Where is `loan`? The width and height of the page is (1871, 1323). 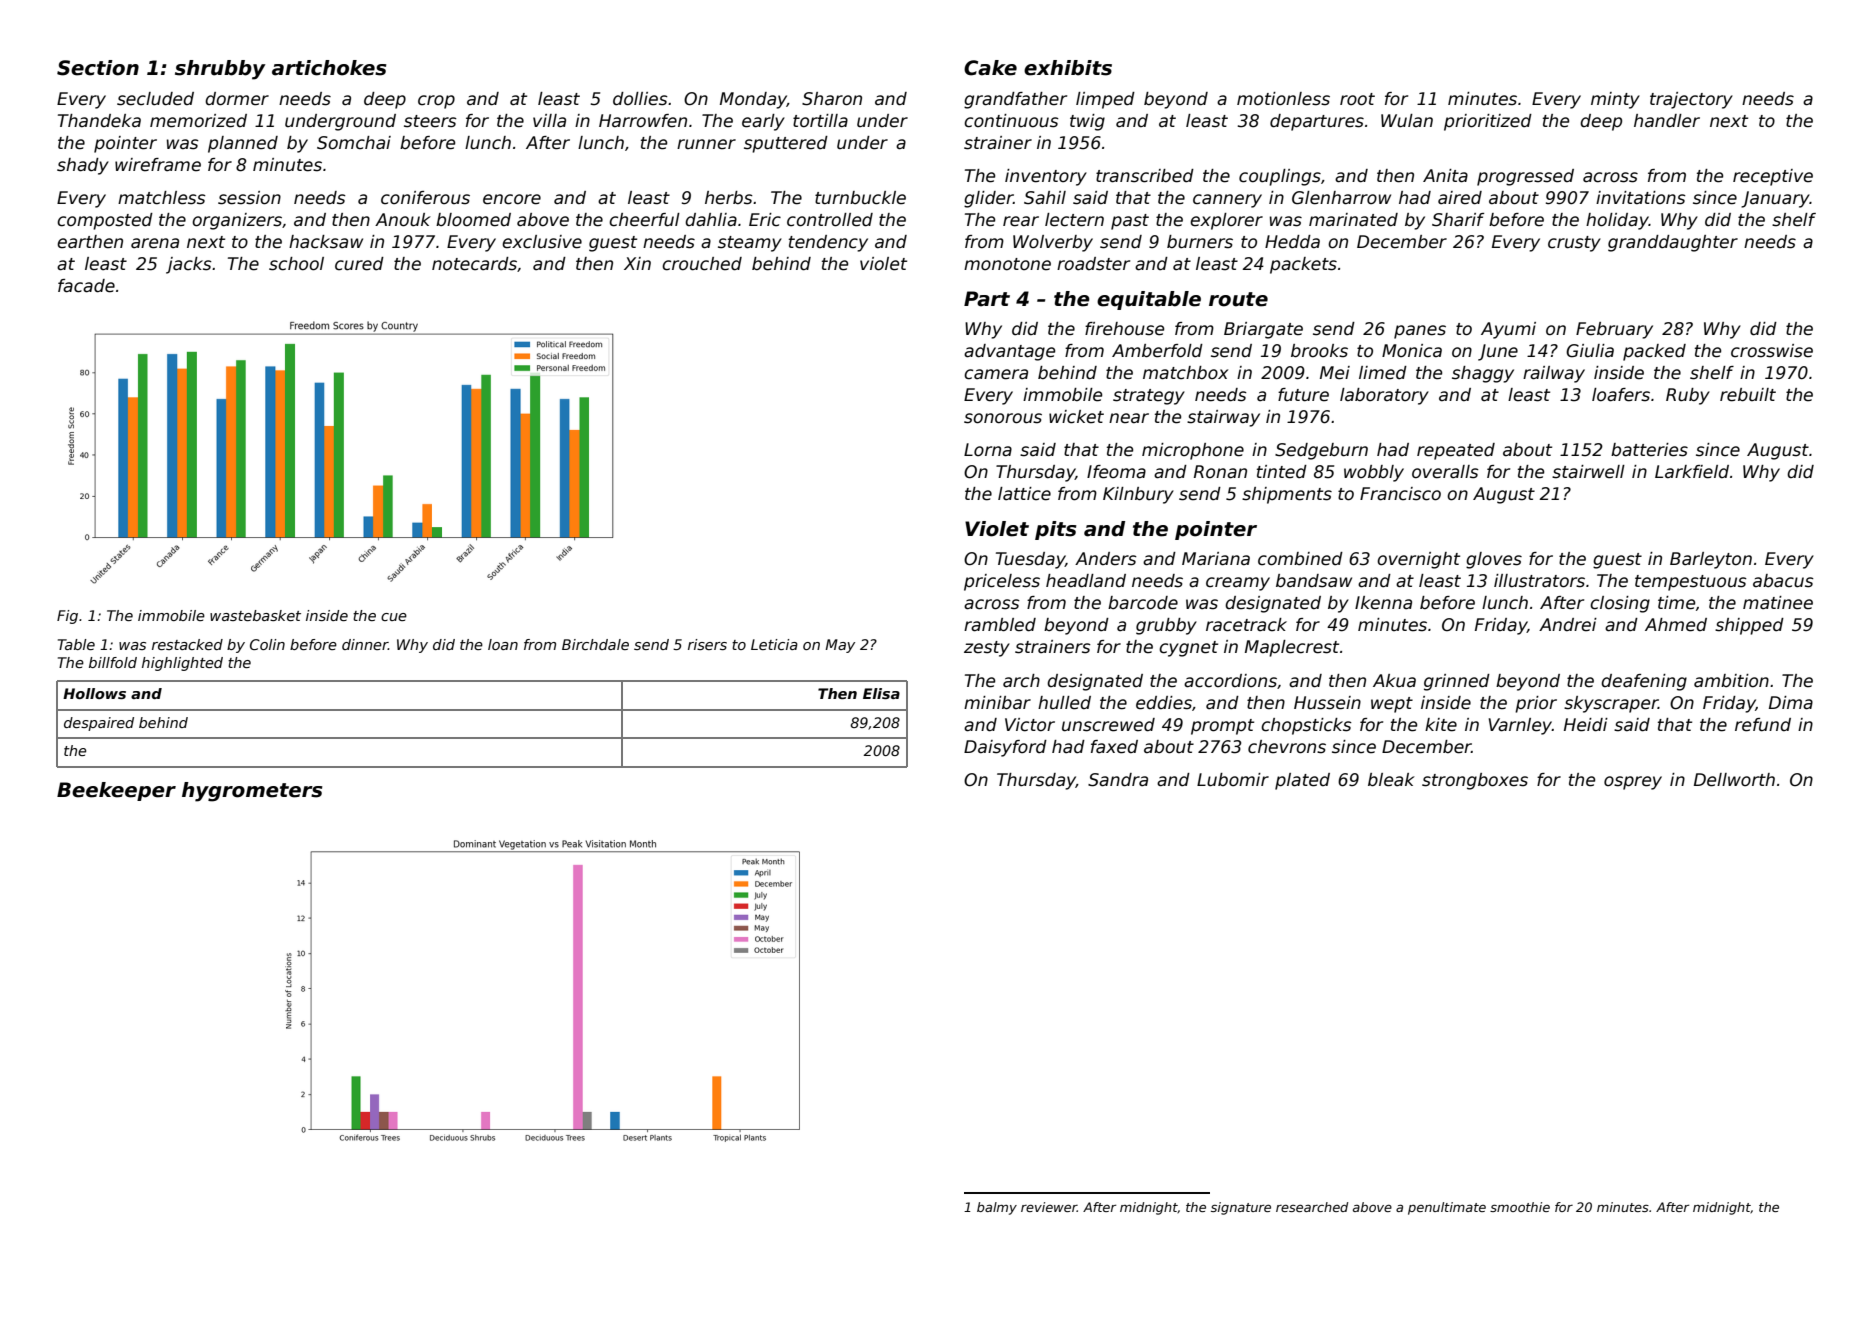 loan is located at coordinates (503, 644).
